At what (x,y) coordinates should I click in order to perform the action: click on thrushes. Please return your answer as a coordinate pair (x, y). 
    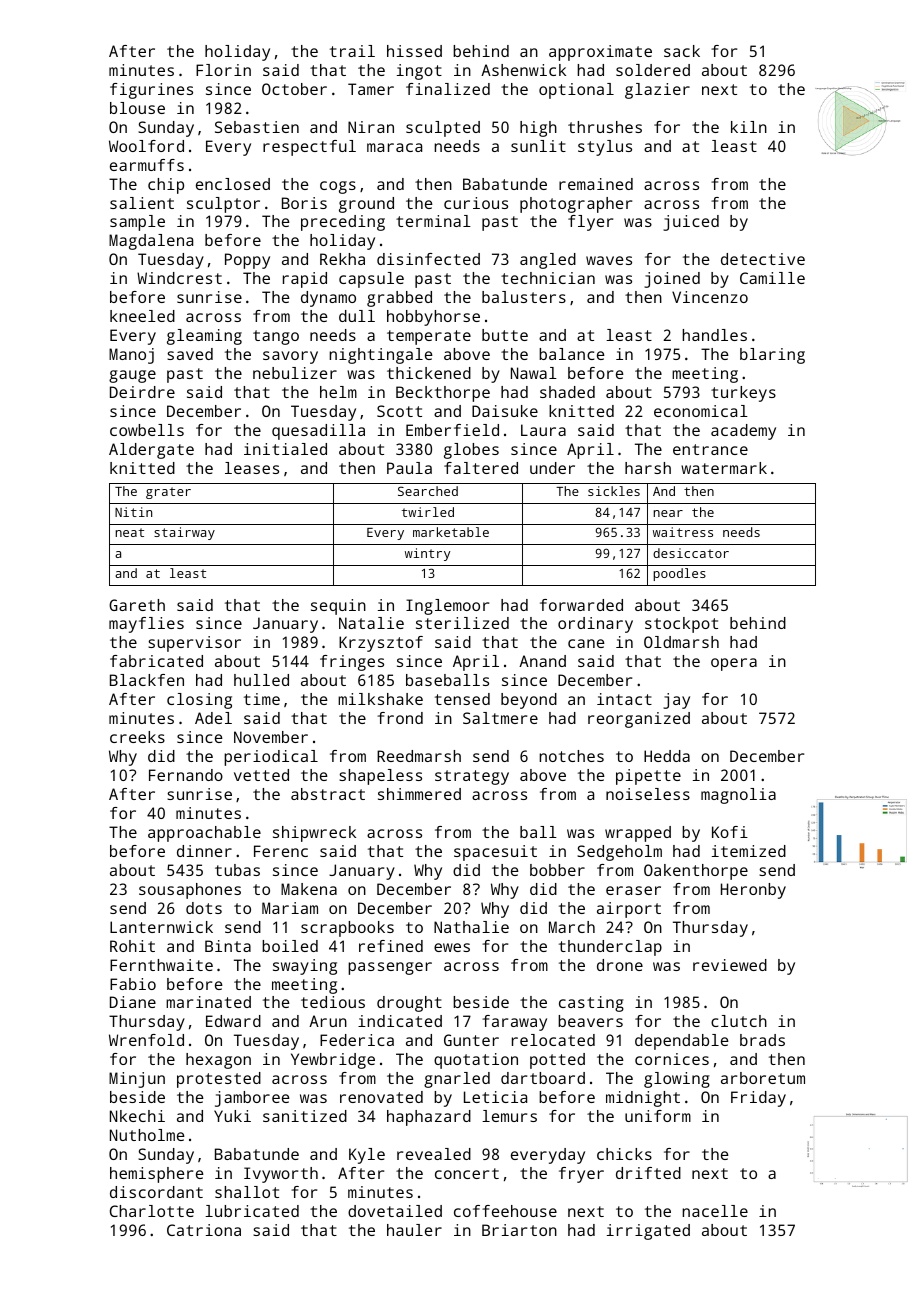
    Looking at the image, I should click on (605, 127).
